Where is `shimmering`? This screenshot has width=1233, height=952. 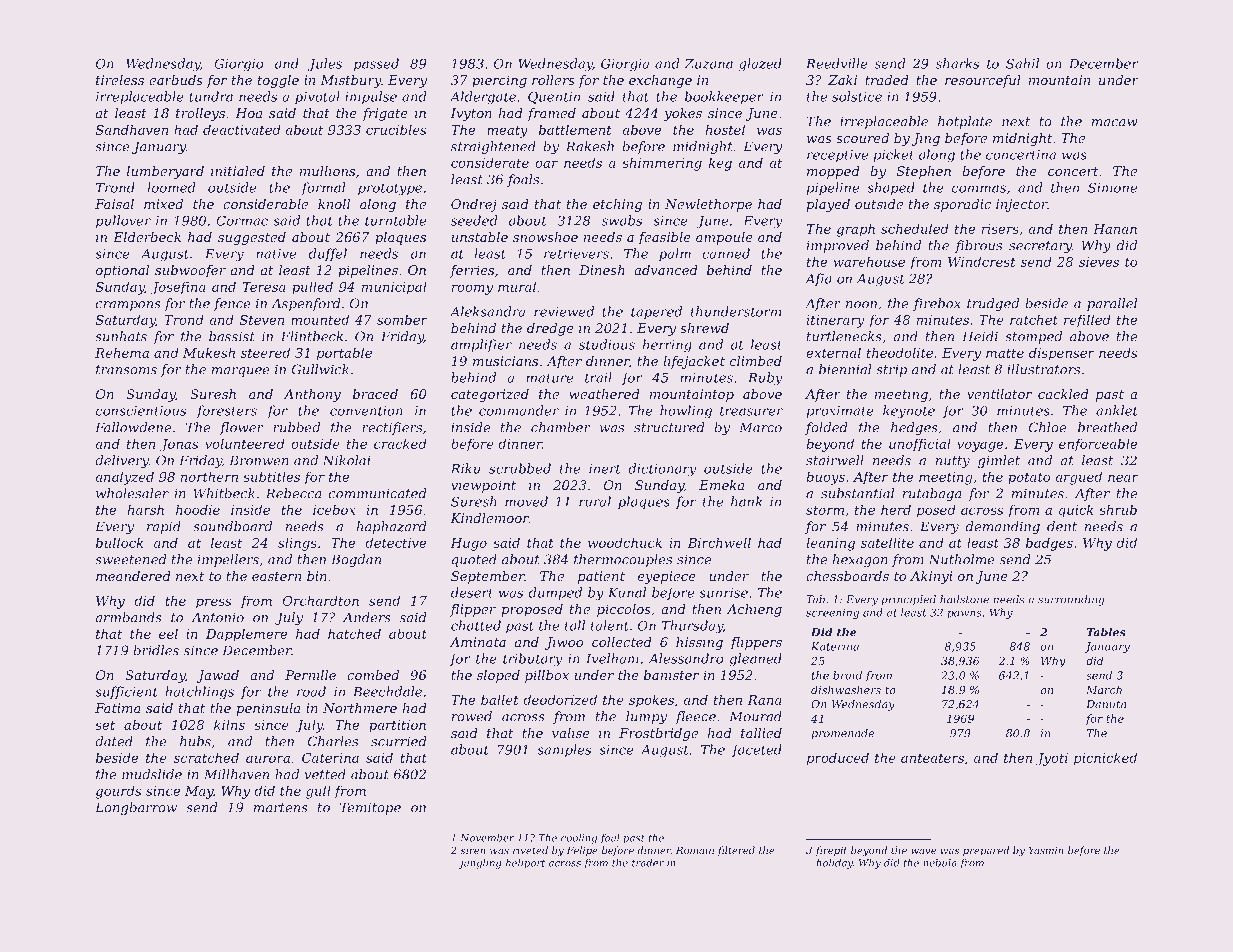
shimmering is located at coordinates (662, 164).
